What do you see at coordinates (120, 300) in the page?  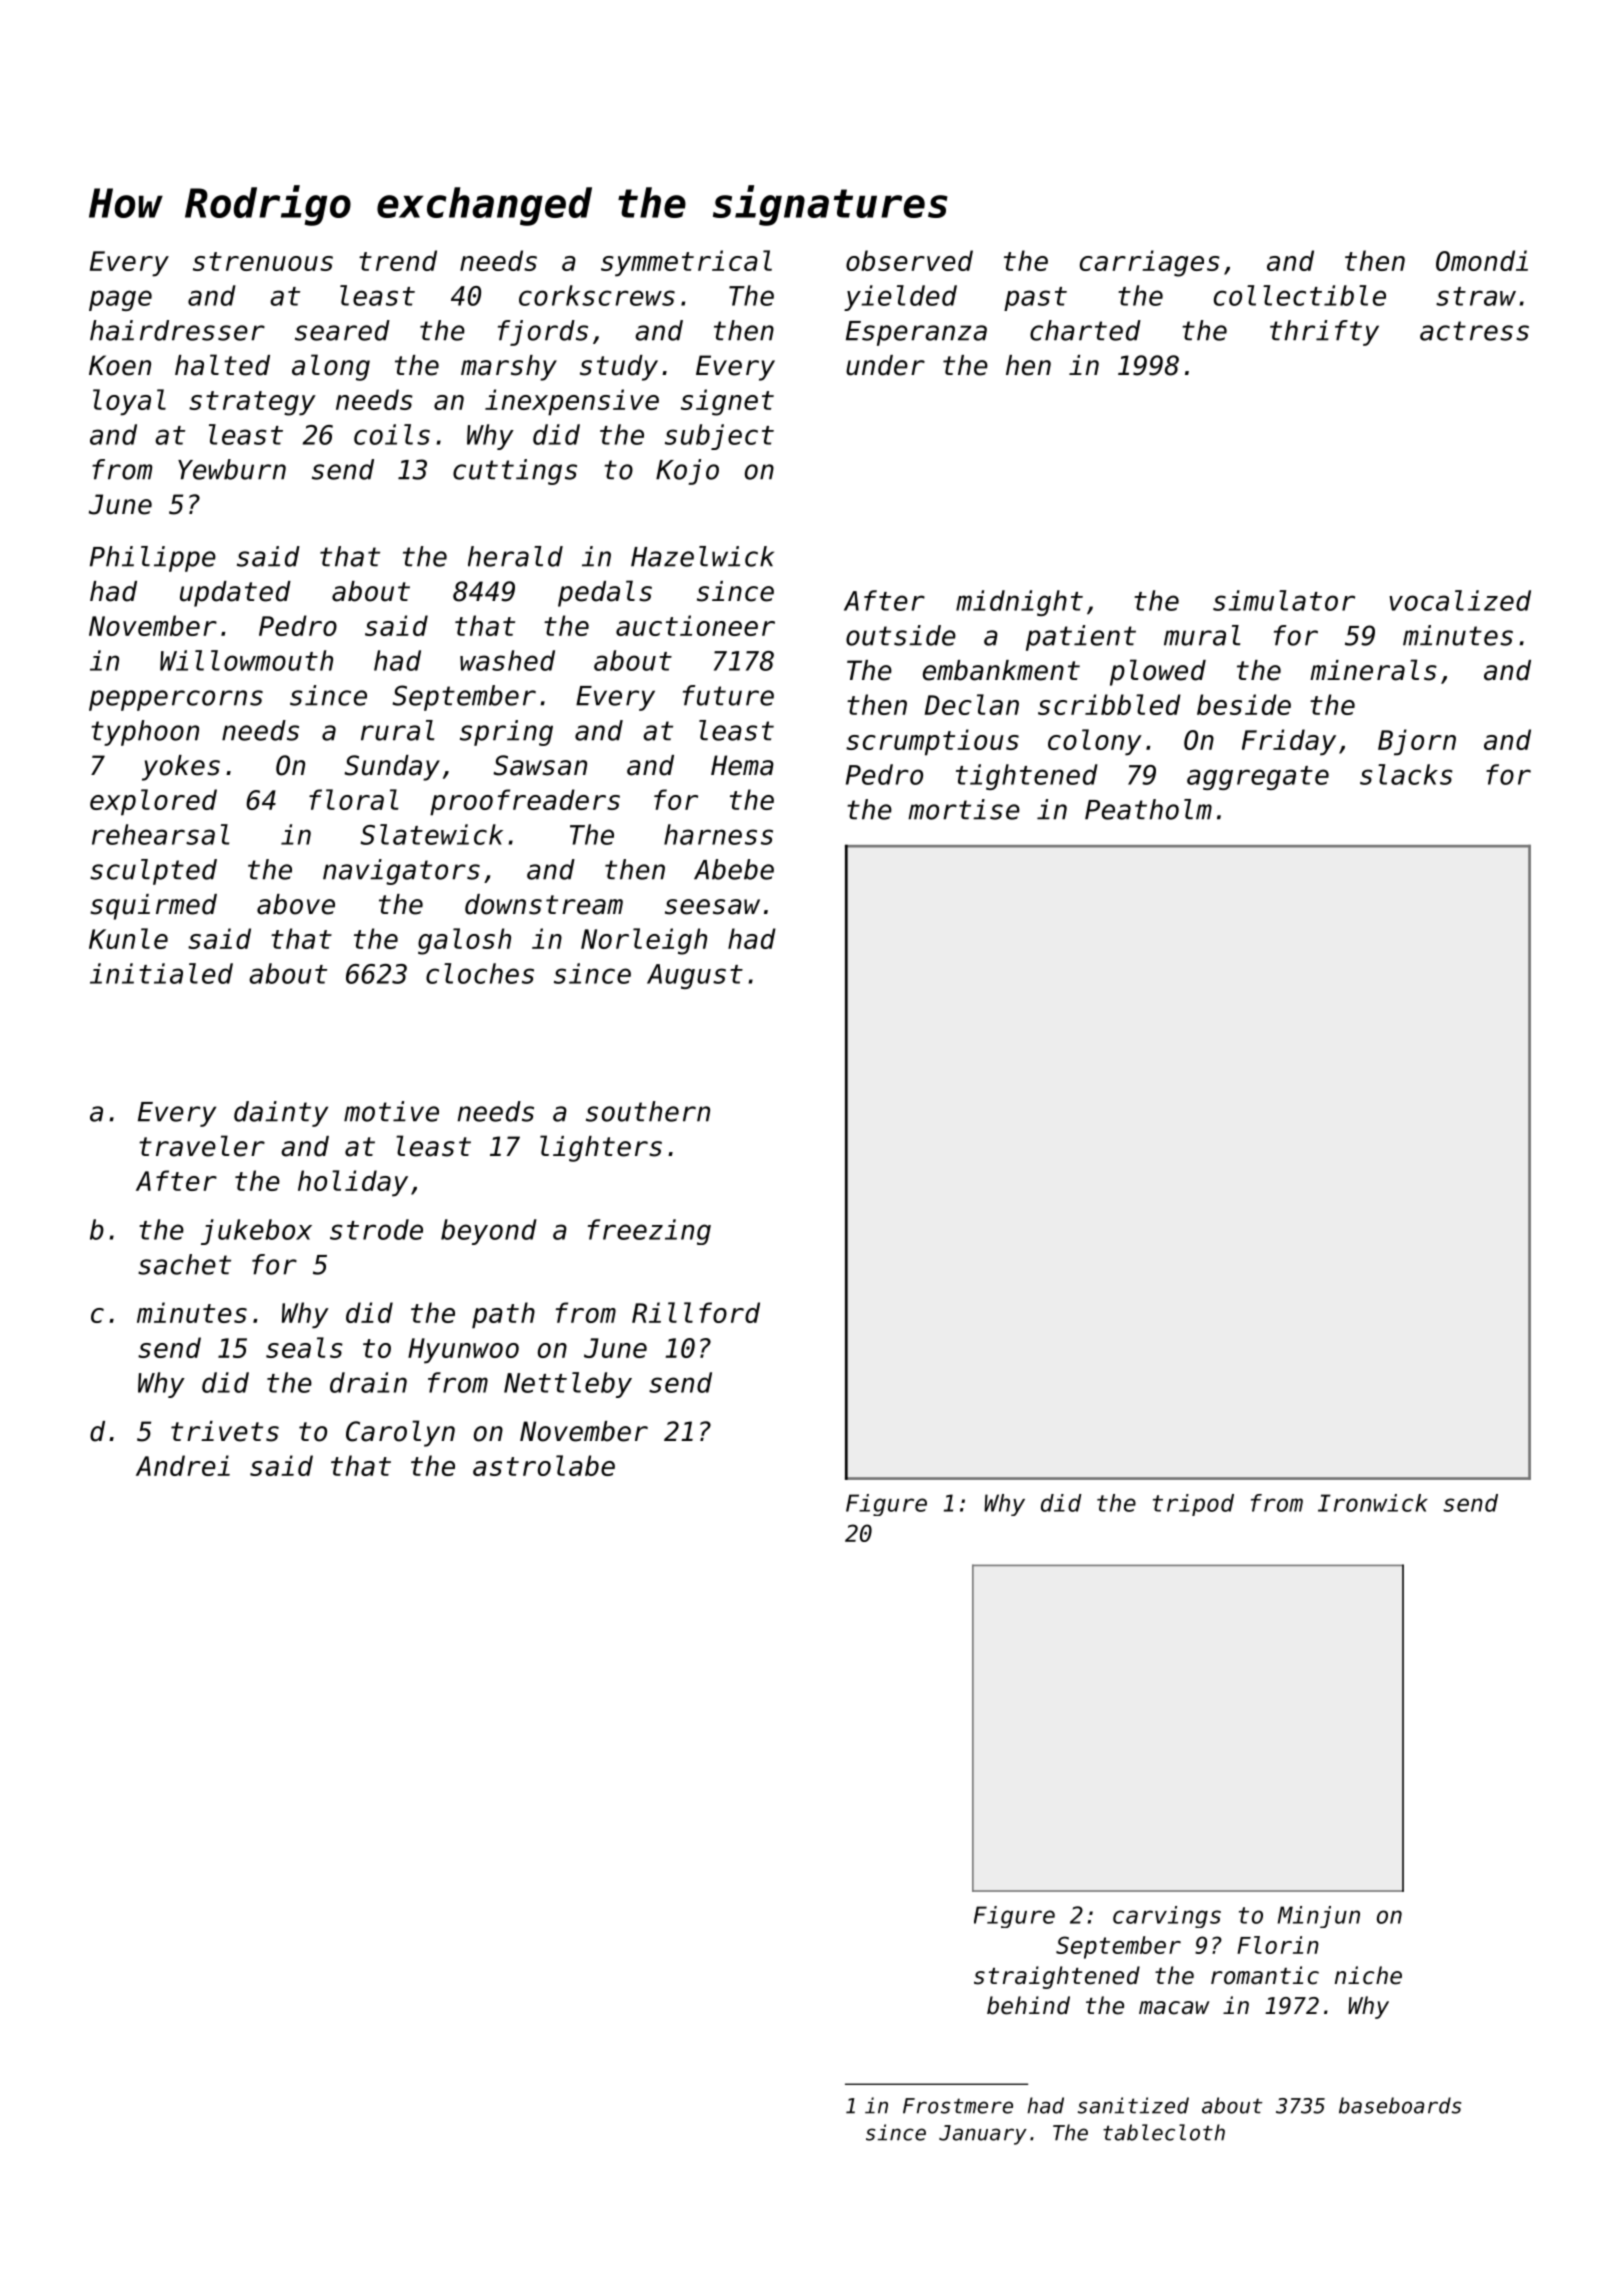 I see `page` at bounding box center [120, 300].
